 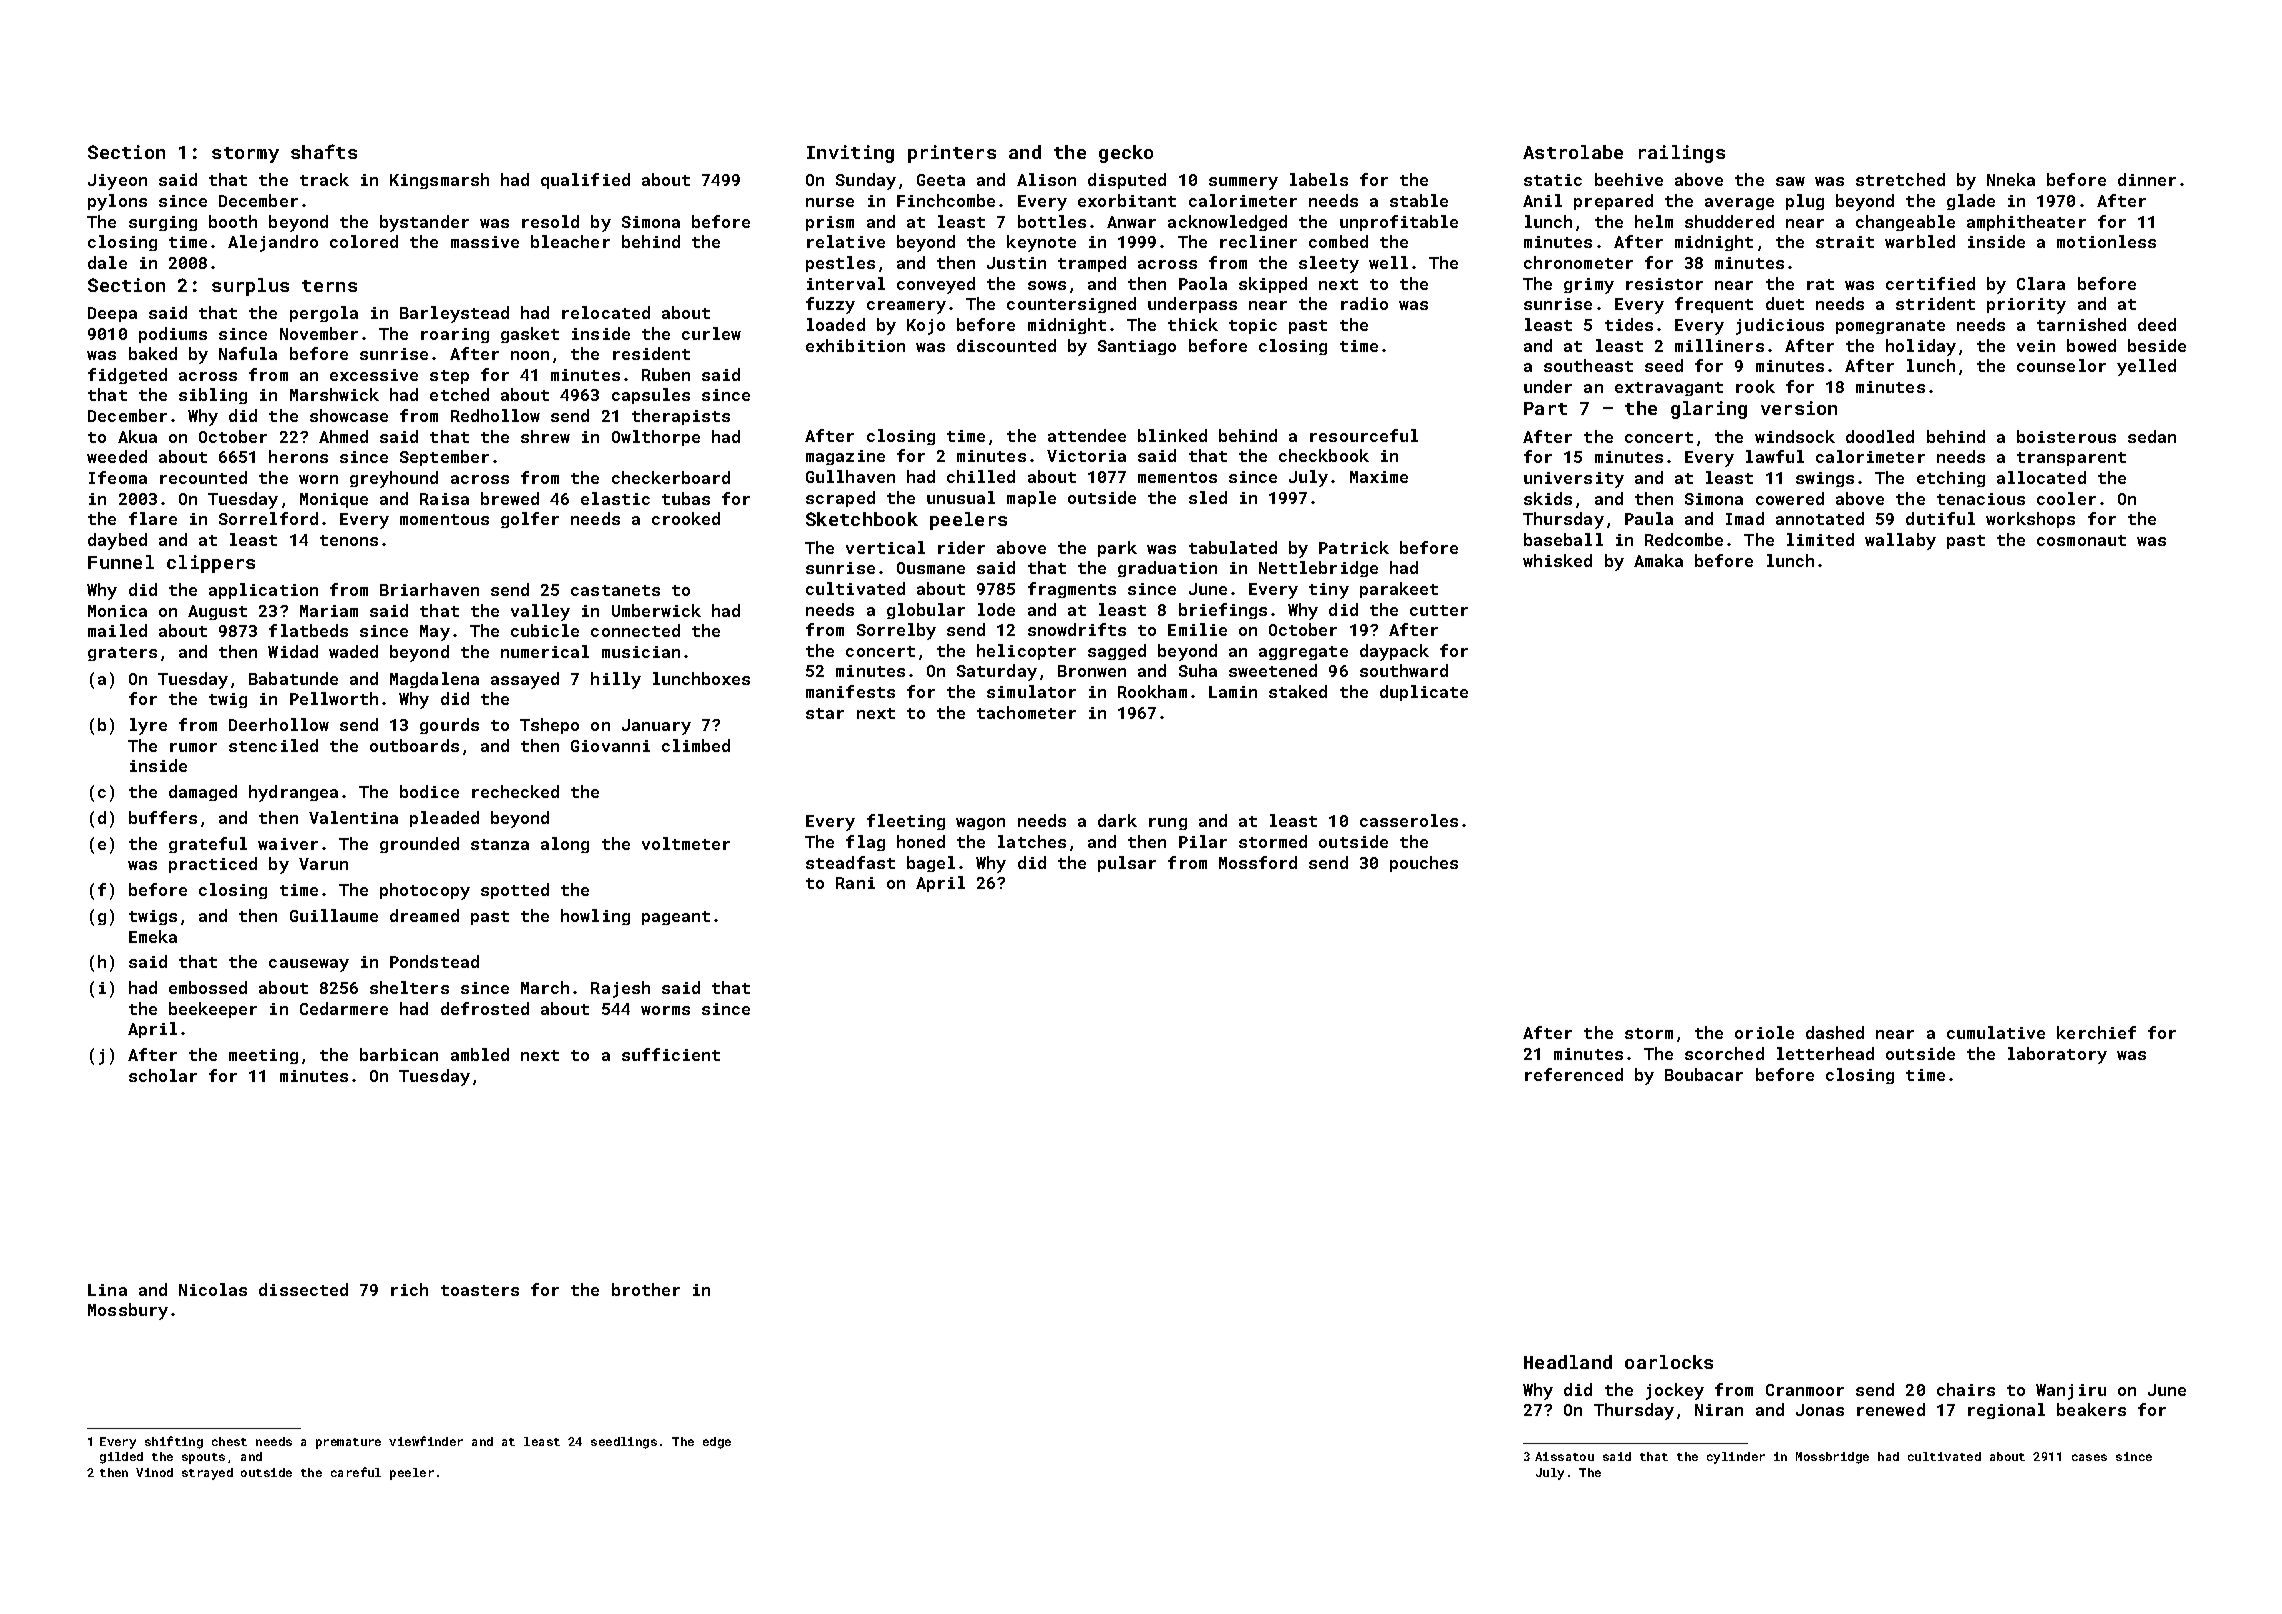 What do you see at coordinates (1568, 1362) in the screenshot?
I see `Headland` at bounding box center [1568, 1362].
